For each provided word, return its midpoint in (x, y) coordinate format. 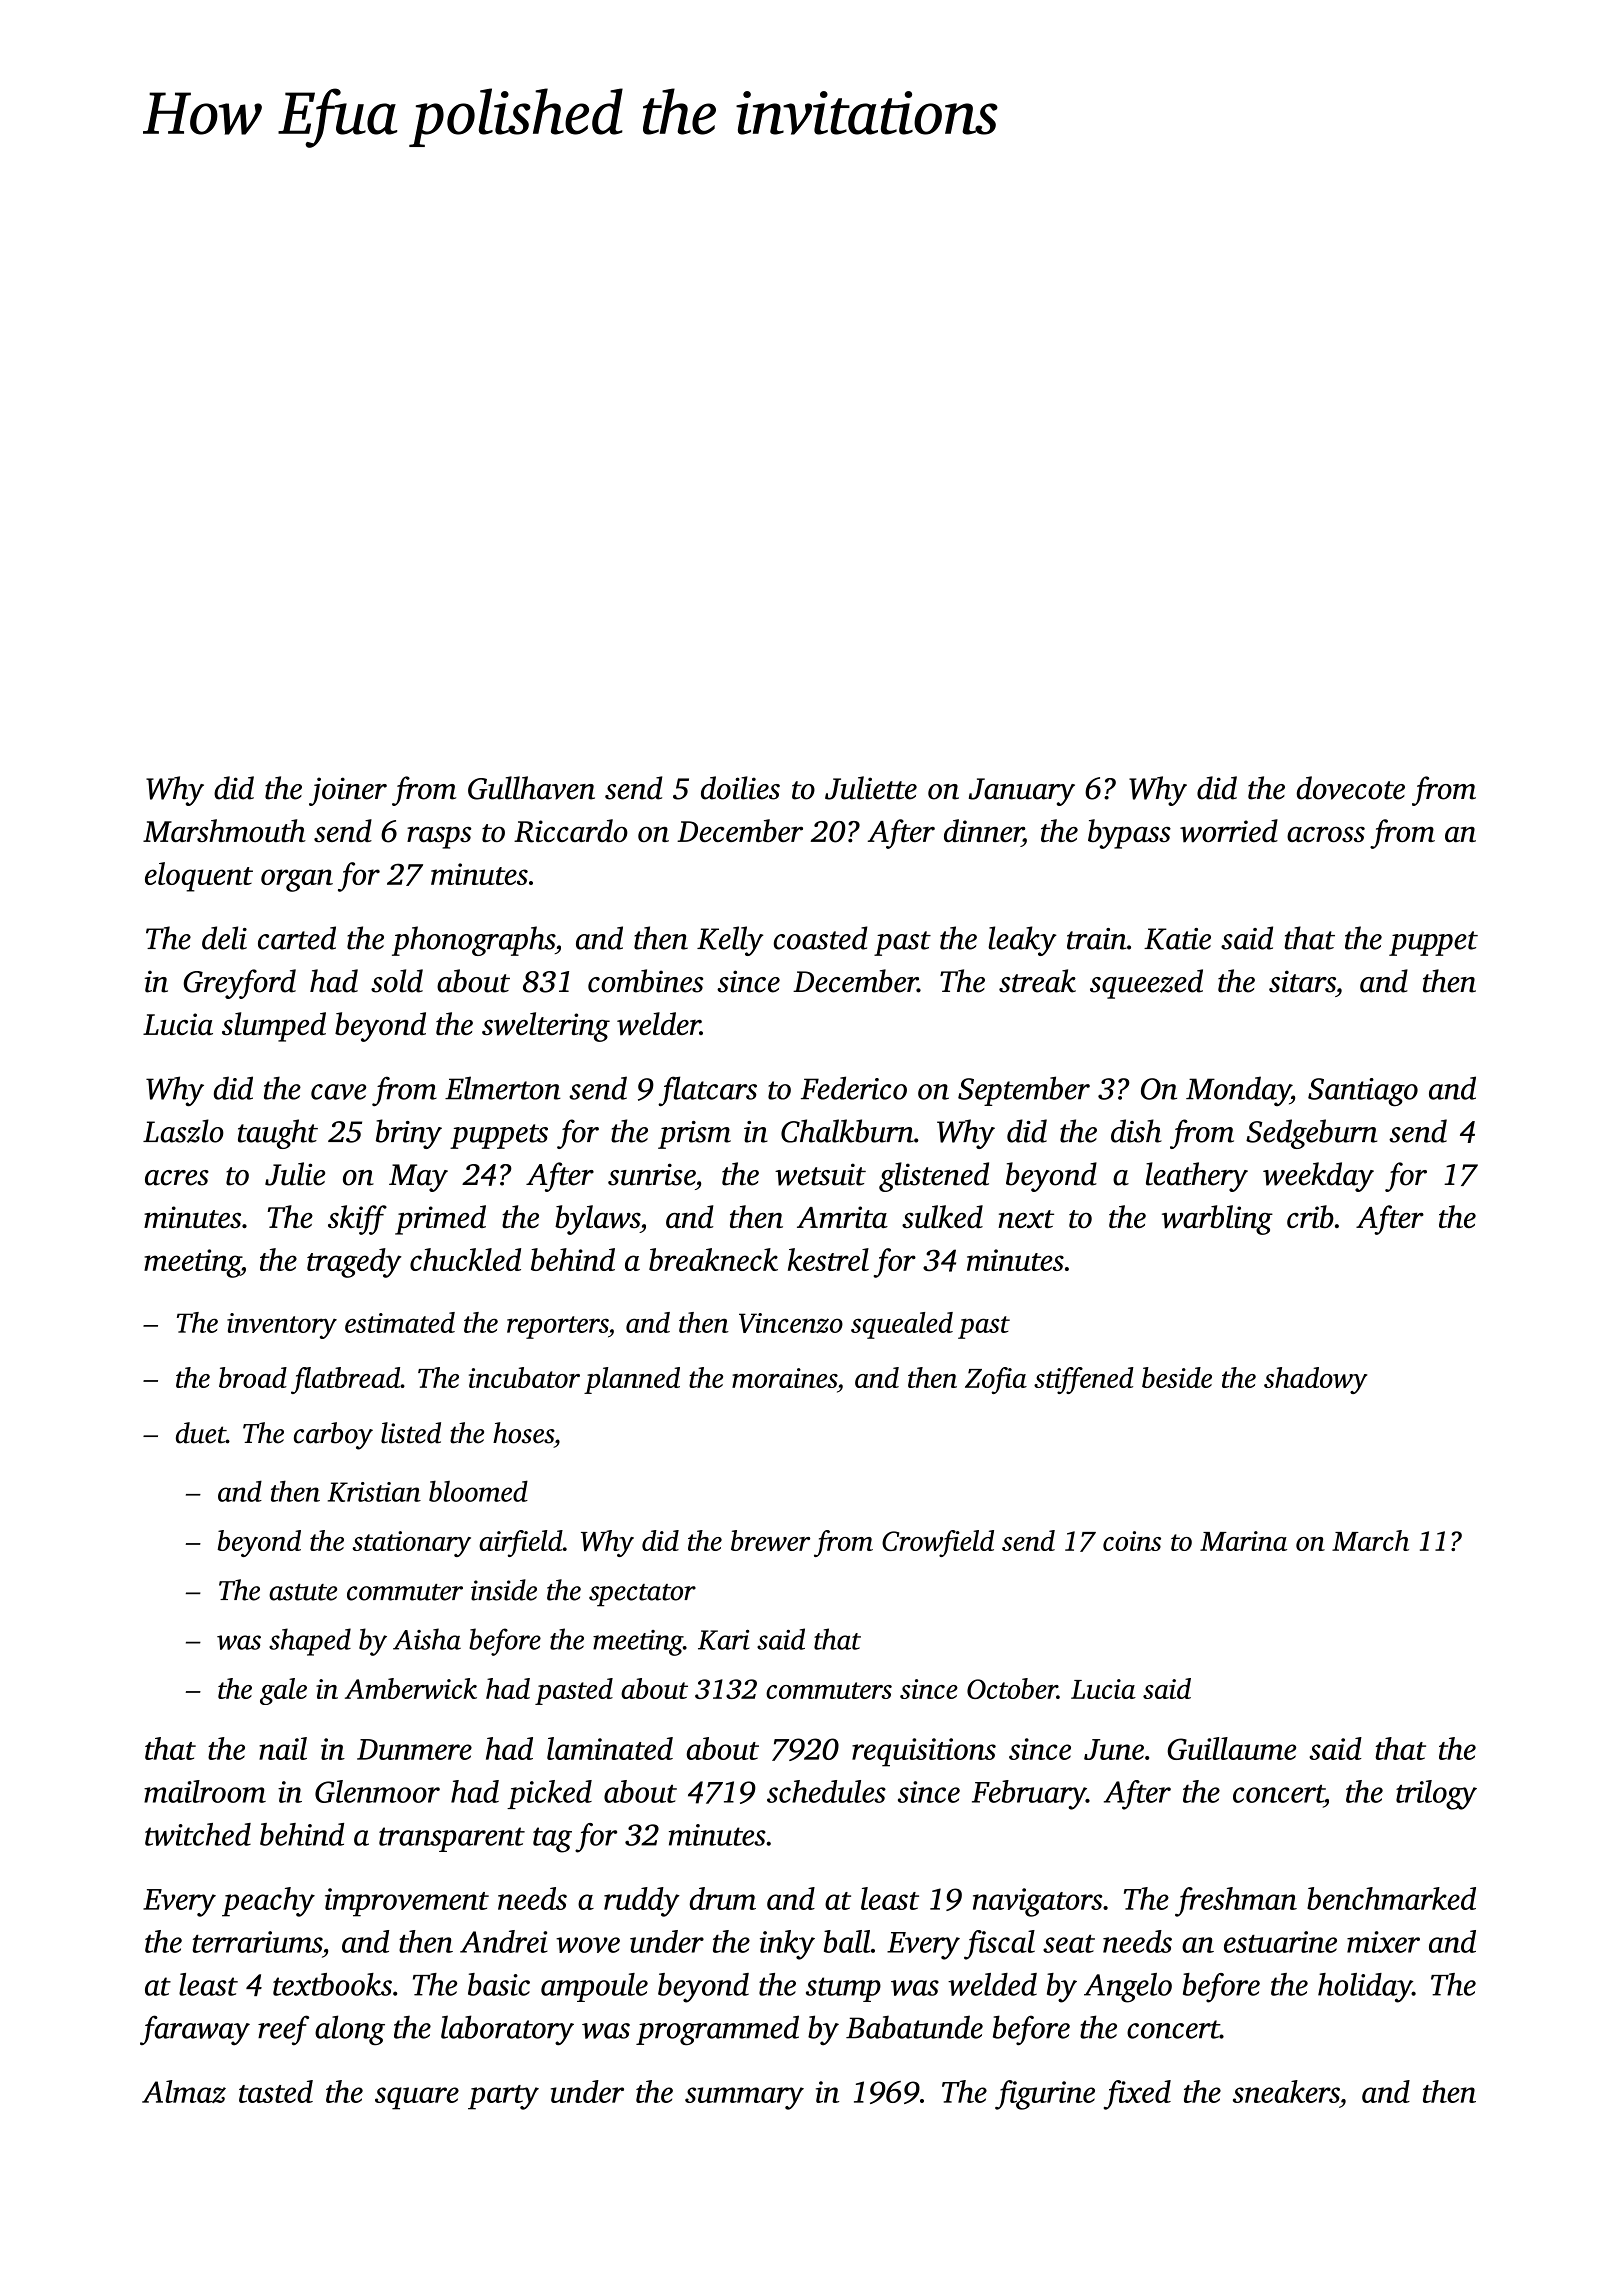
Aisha (427, 1639)
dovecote (1350, 788)
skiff (357, 1220)
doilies (740, 788)
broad (253, 1377)
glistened (934, 1177)
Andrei (504, 1941)
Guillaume (1231, 1748)
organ (297, 880)
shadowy (1315, 1380)
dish (1136, 1131)
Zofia (996, 1380)
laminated (610, 1748)
